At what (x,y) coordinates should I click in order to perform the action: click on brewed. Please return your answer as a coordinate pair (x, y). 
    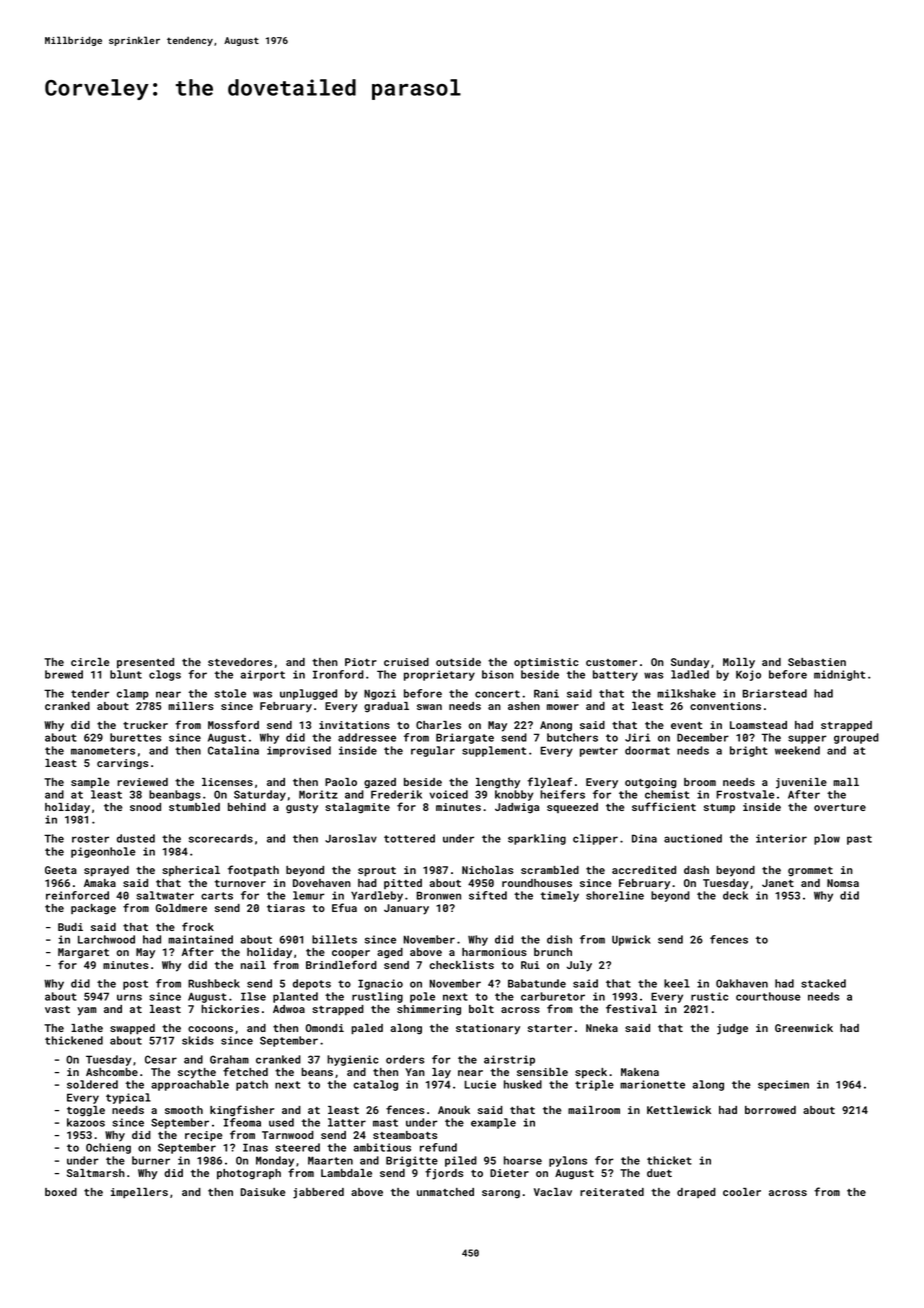
    Looking at the image, I should click on (64, 674).
